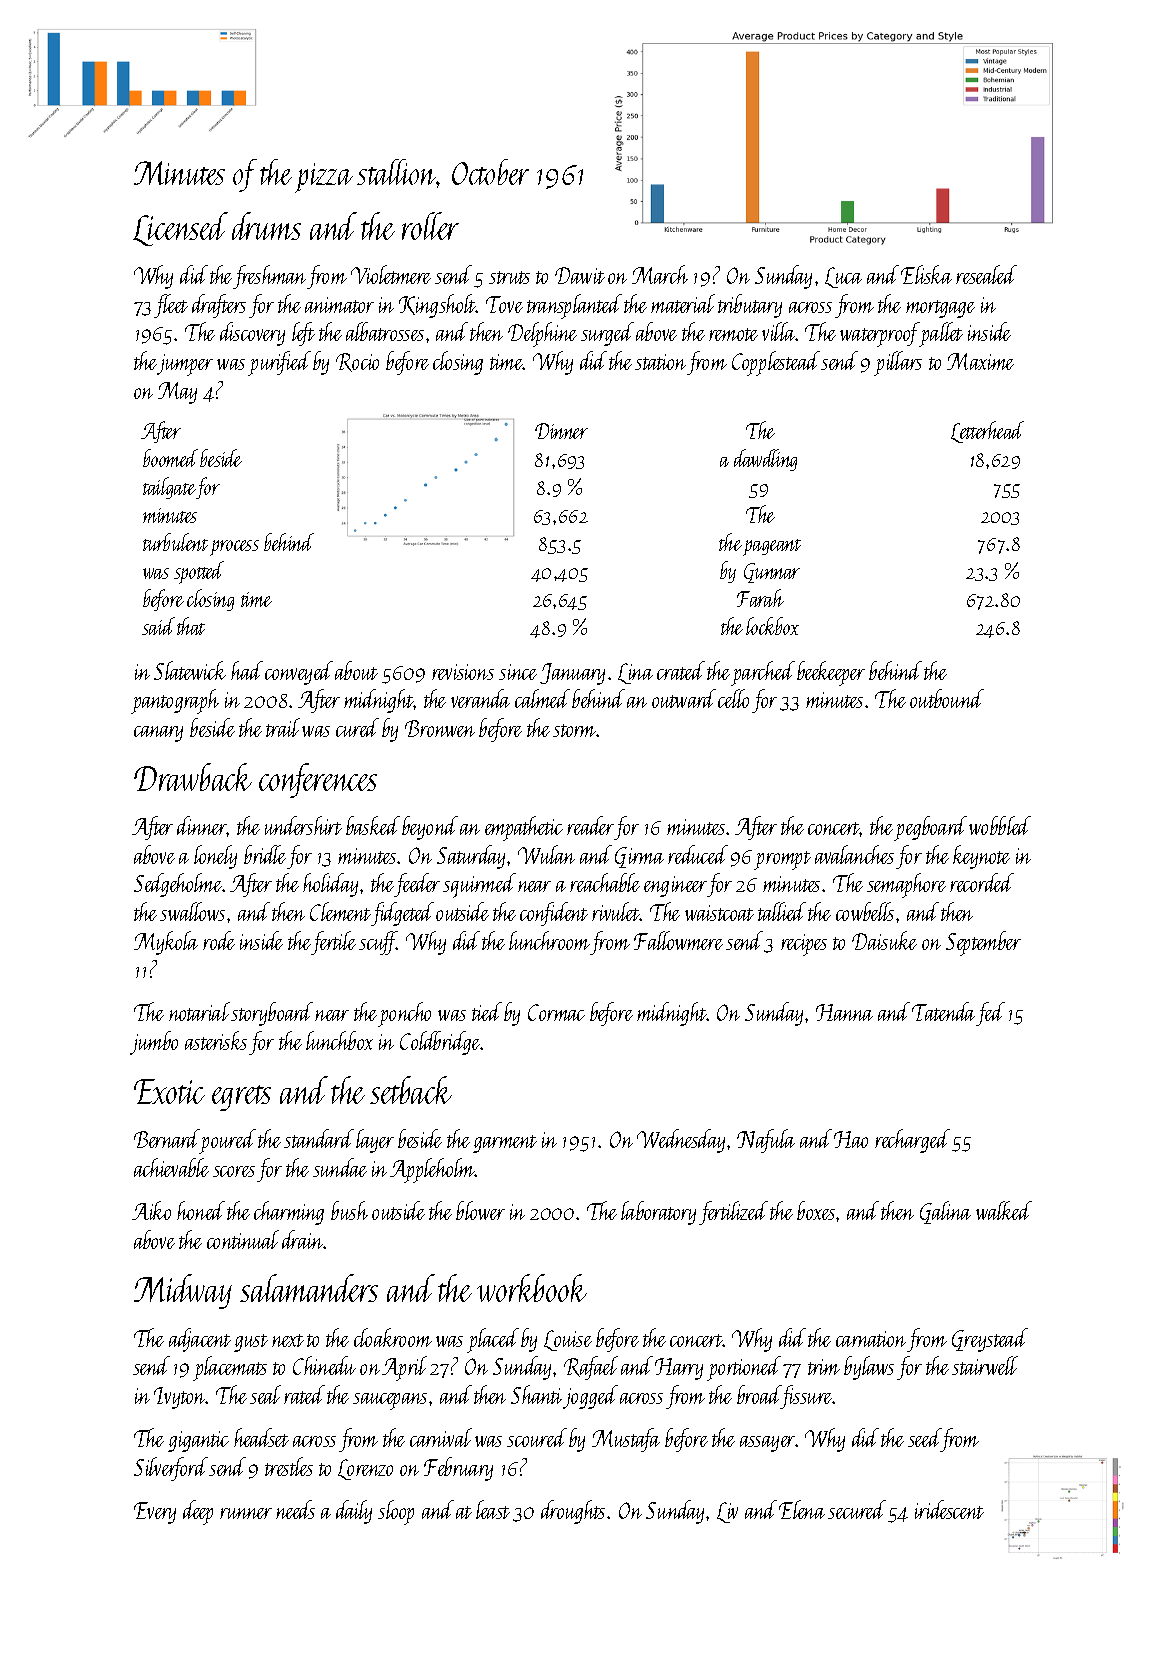  Describe the element at coordinates (765, 460) in the screenshot. I see `dawdling` at that location.
